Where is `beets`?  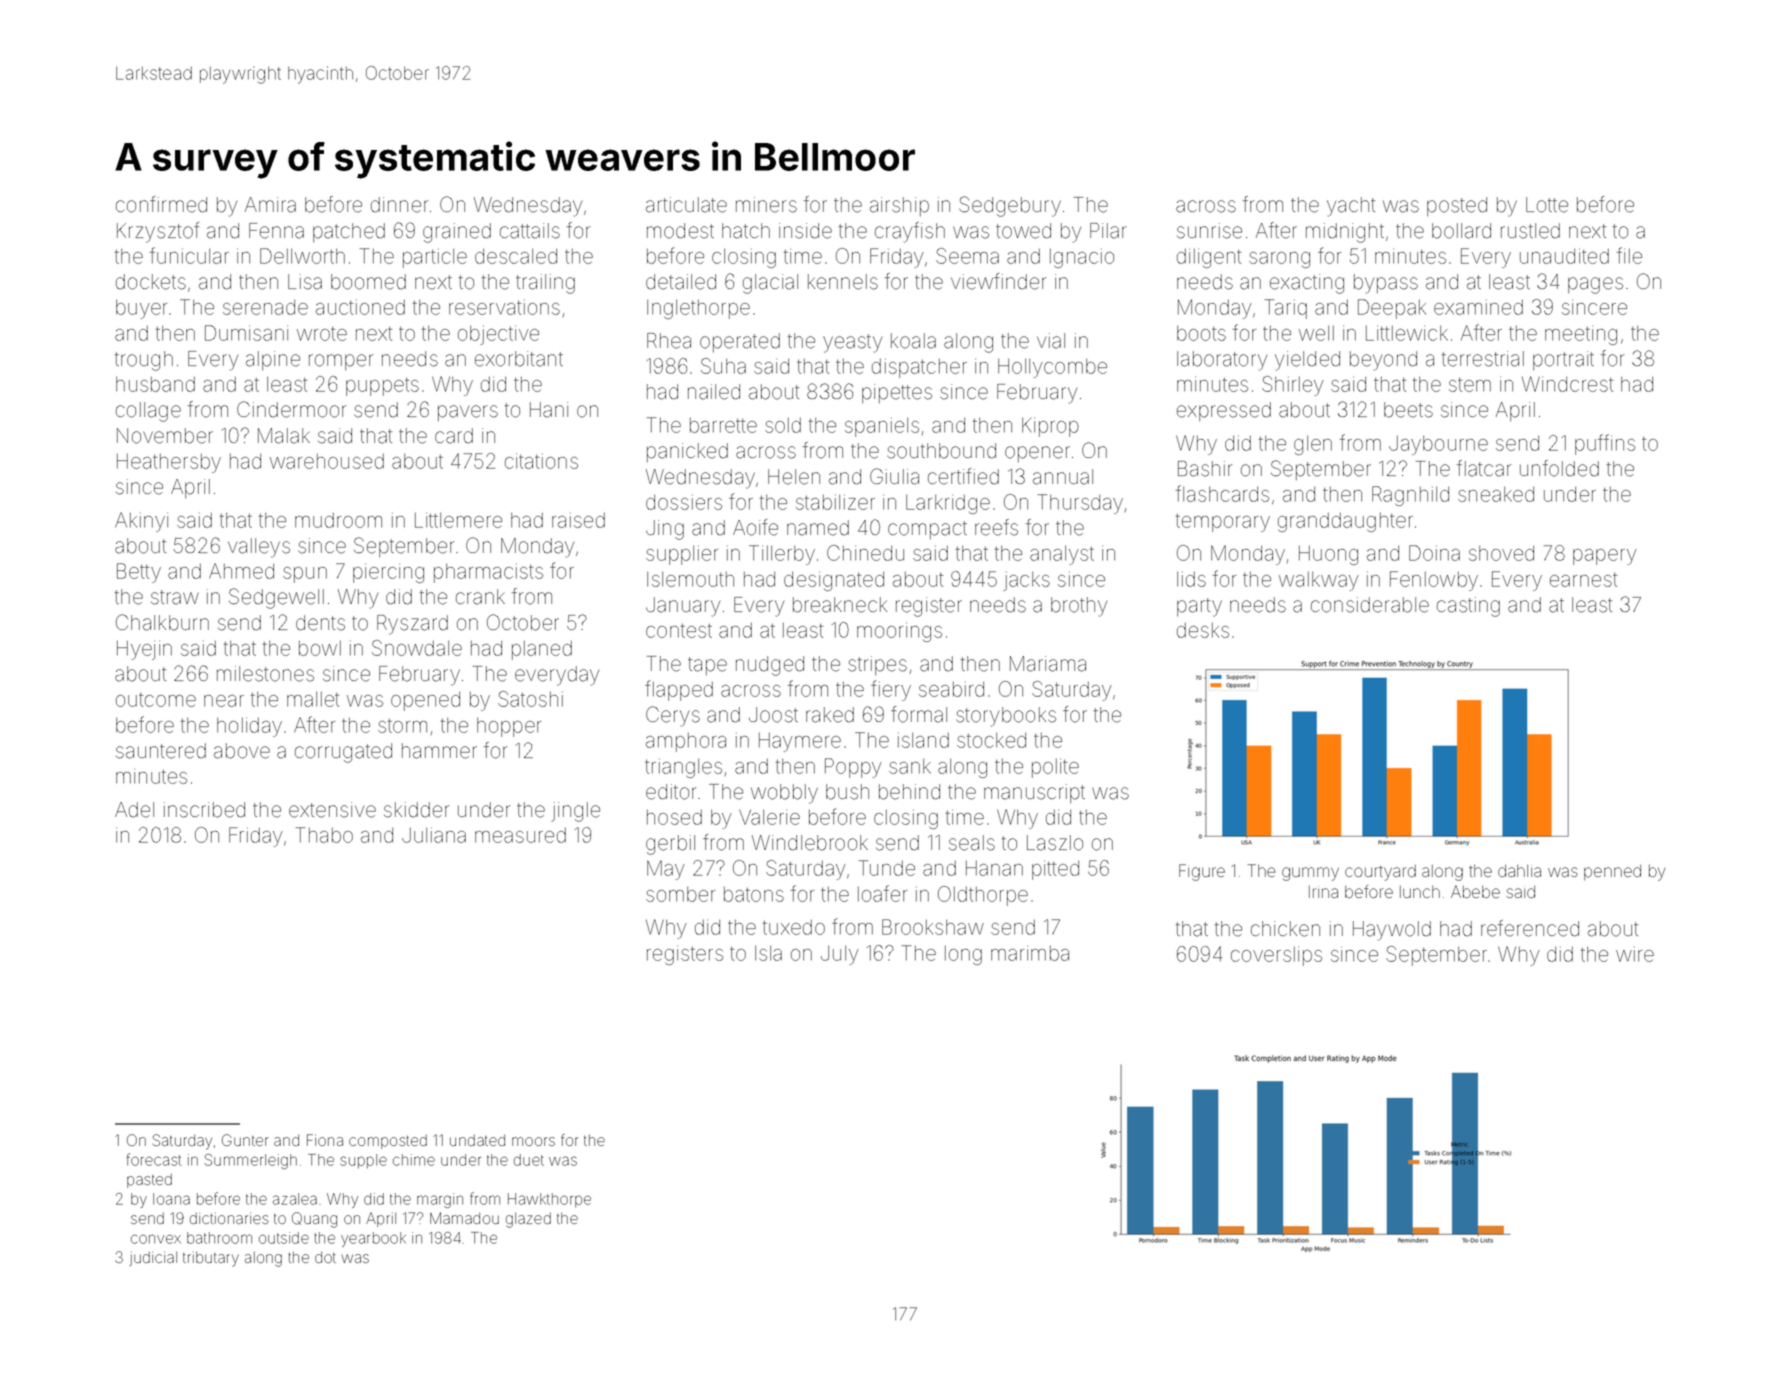 beets is located at coordinates (1408, 410).
